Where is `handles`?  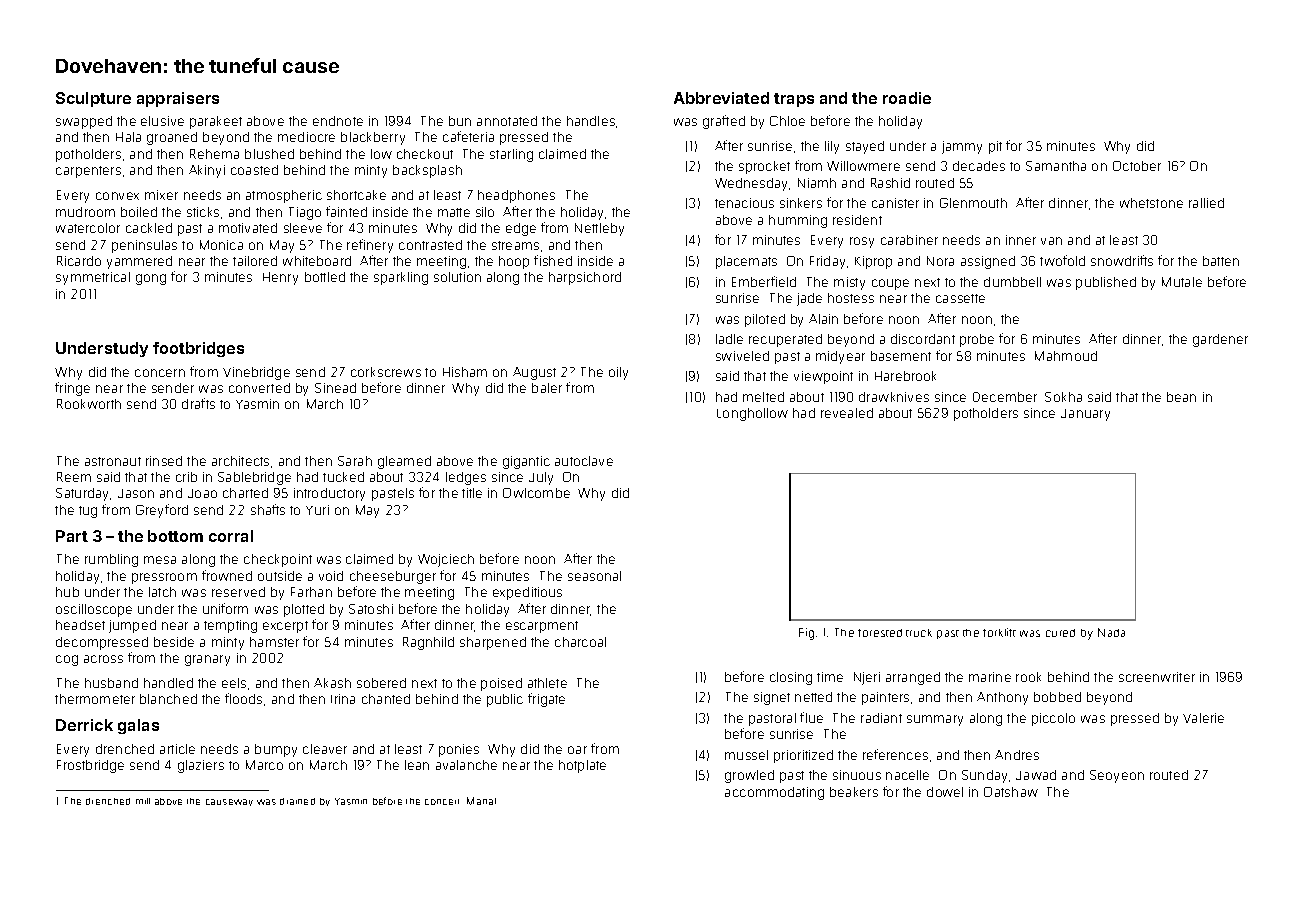 handles is located at coordinates (591, 121).
